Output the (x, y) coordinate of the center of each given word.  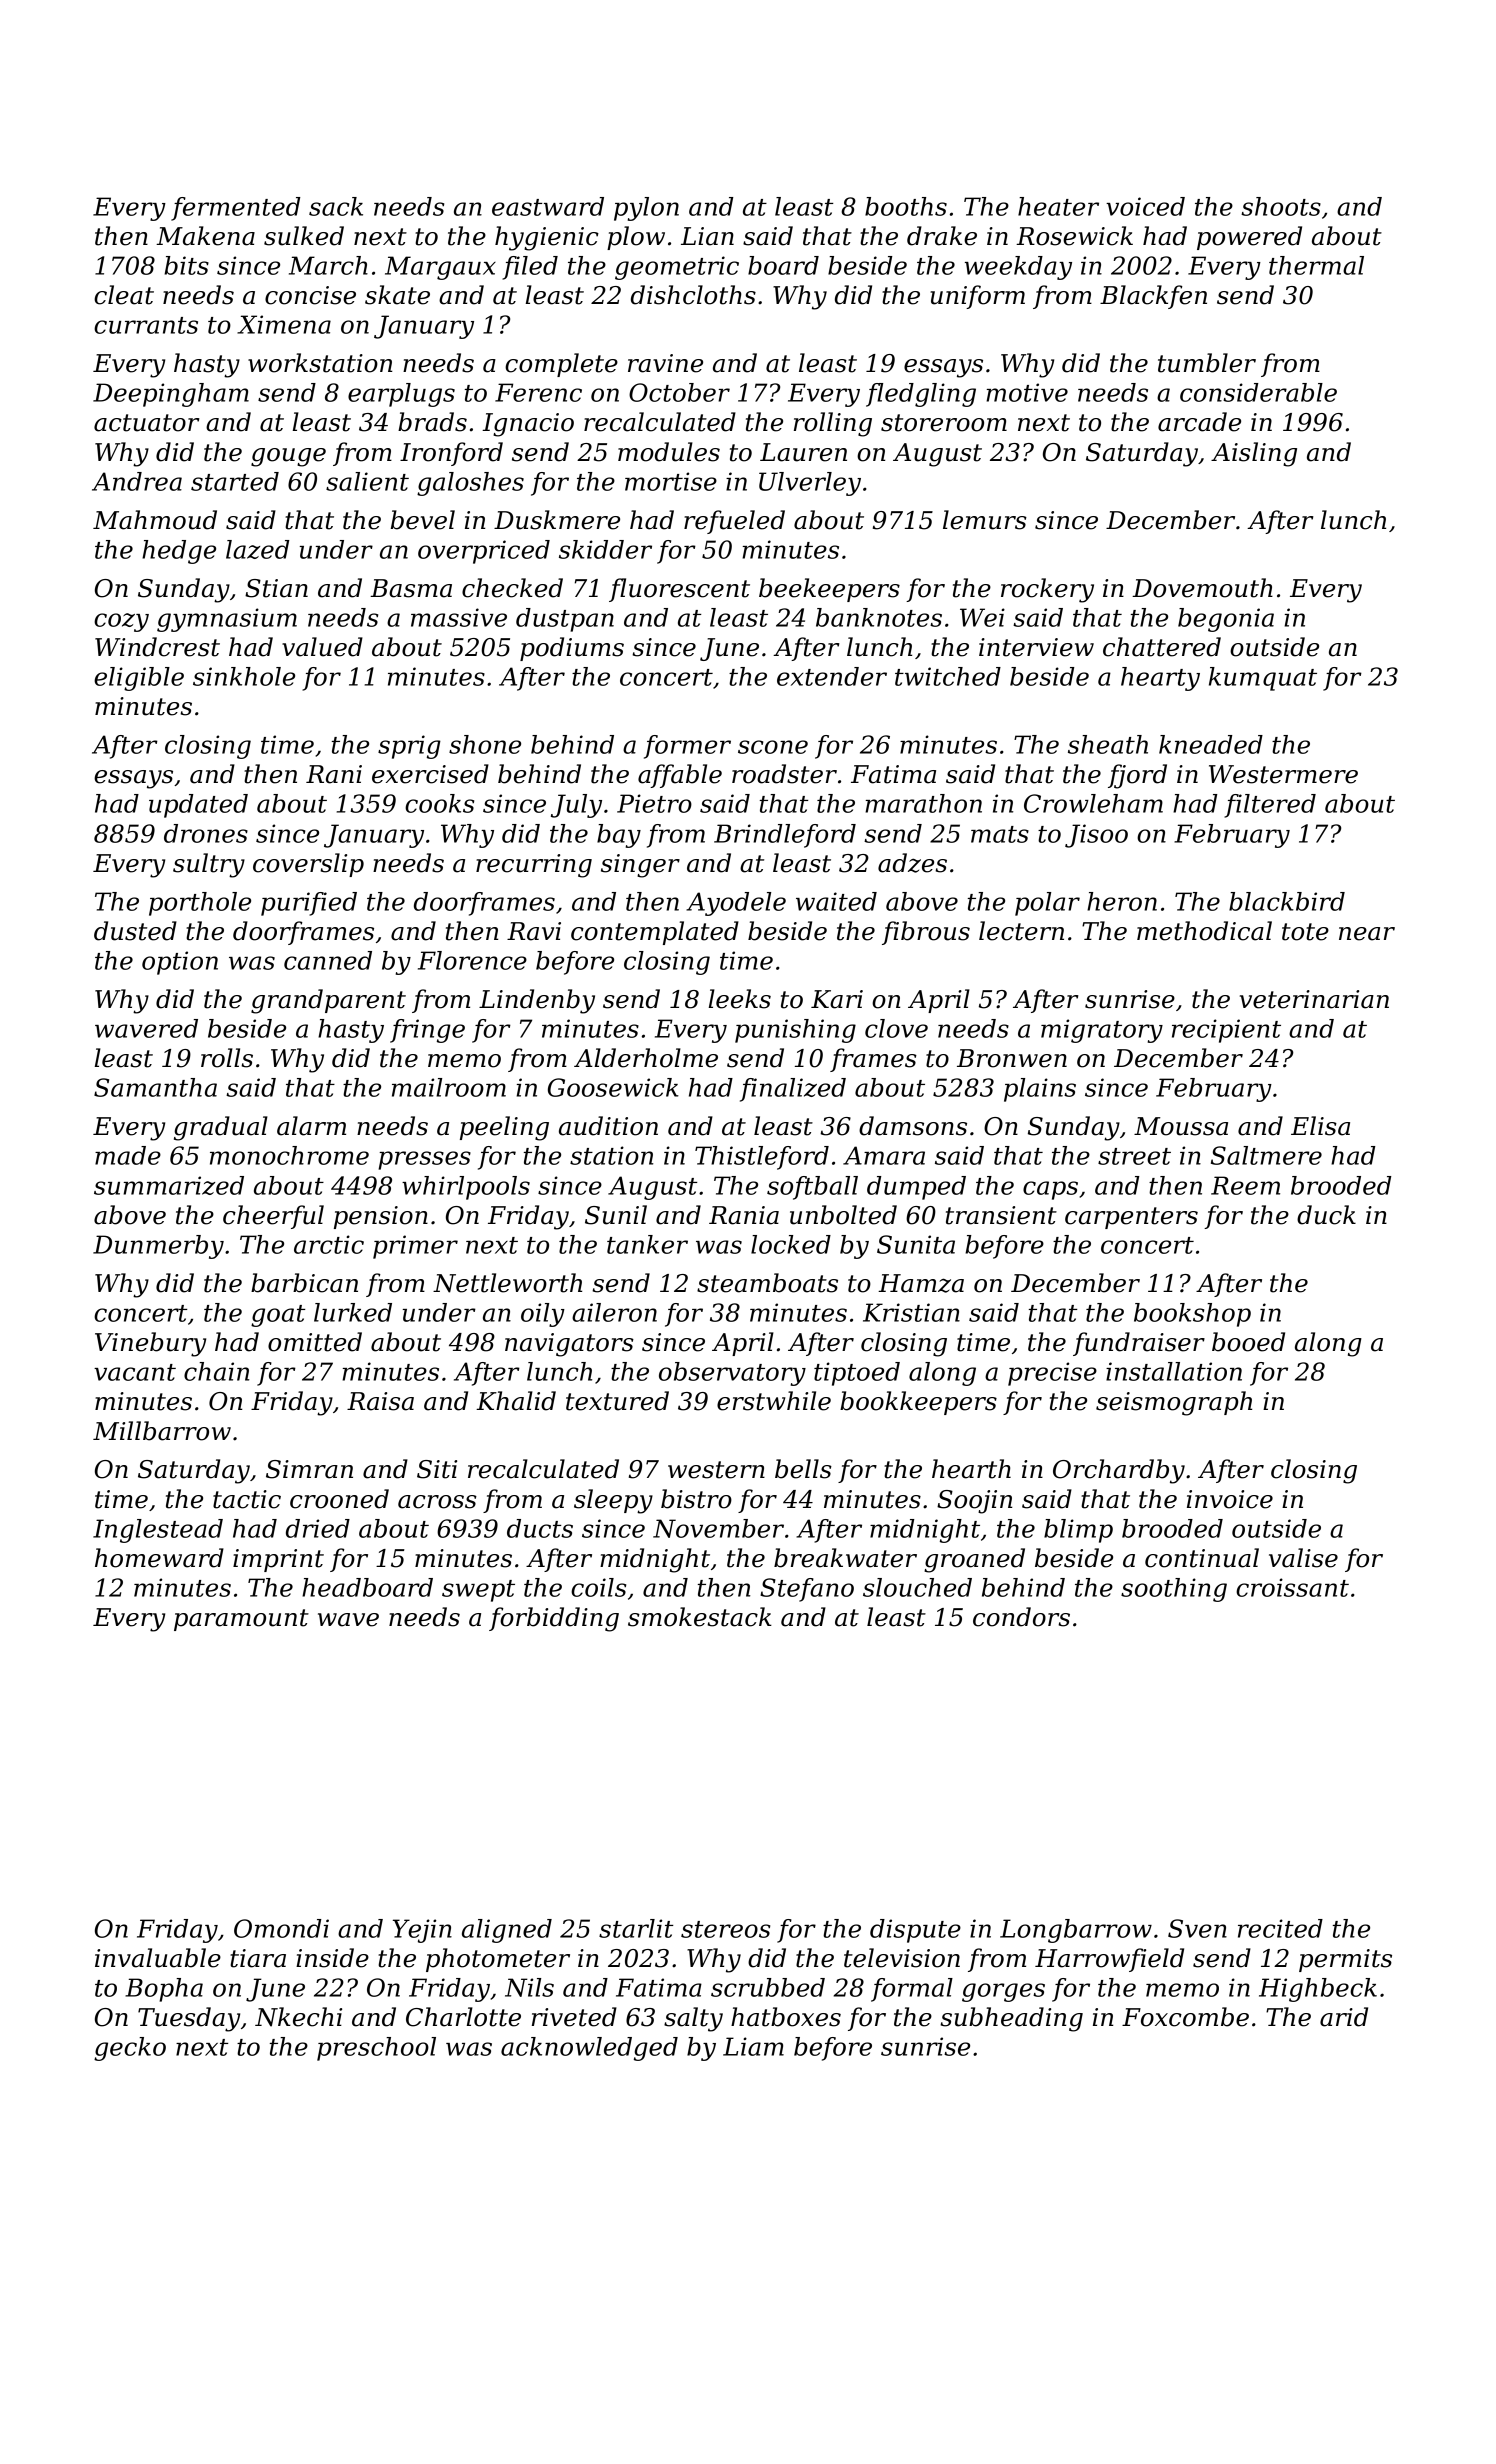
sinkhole (244, 676)
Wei (982, 617)
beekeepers (829, 590)
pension (381, 1217)
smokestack (700, 1617)
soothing (1174, 1590)
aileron (614, 1312)
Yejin (422, 1931)
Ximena (284, 324)
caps (1050, 1190)
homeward (159, 1558)
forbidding (554, 1619)
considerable (1258, 392)
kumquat (1263, 679)
